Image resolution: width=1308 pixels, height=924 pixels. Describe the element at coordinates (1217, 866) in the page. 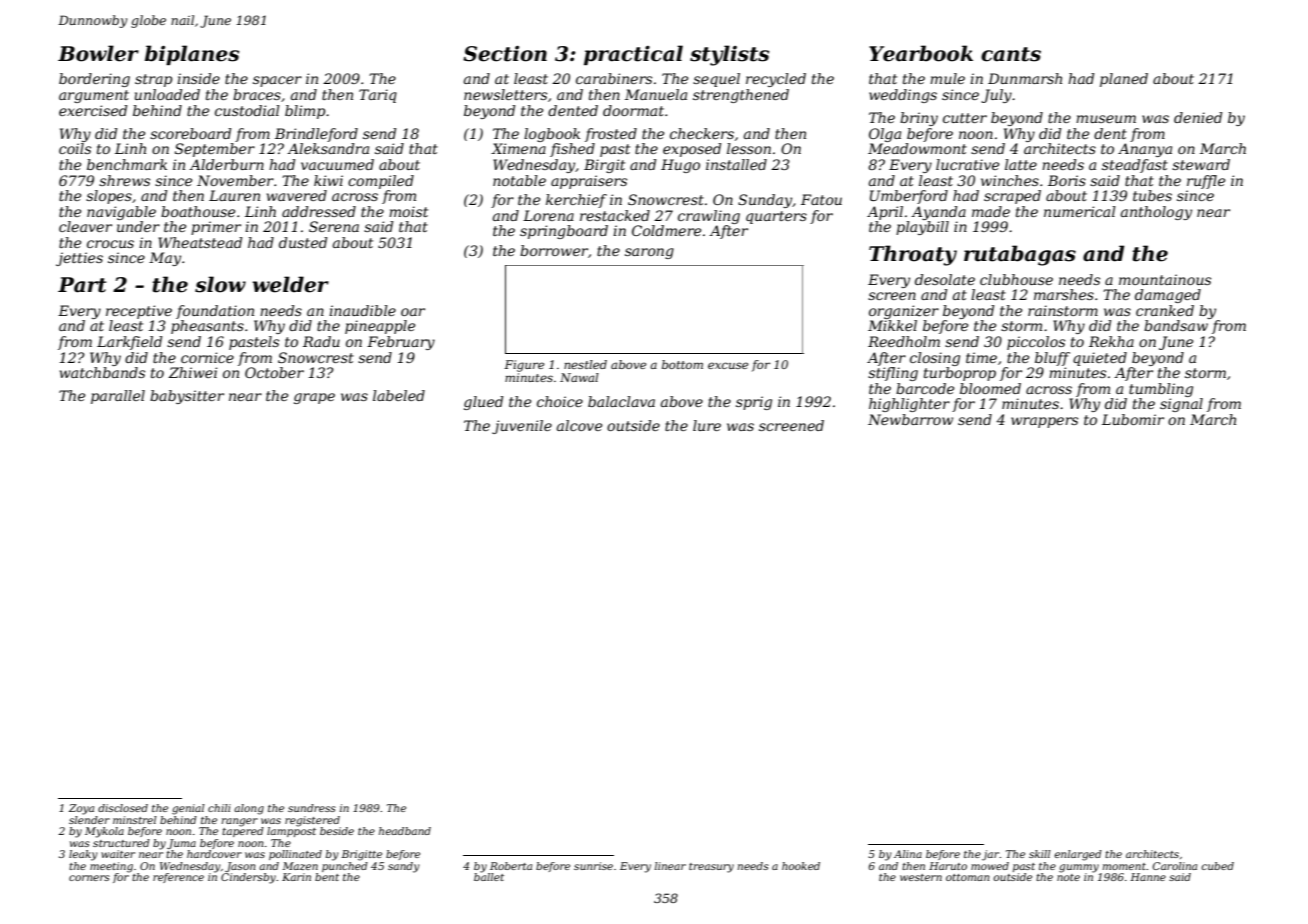

I see `cubed` at that location.
